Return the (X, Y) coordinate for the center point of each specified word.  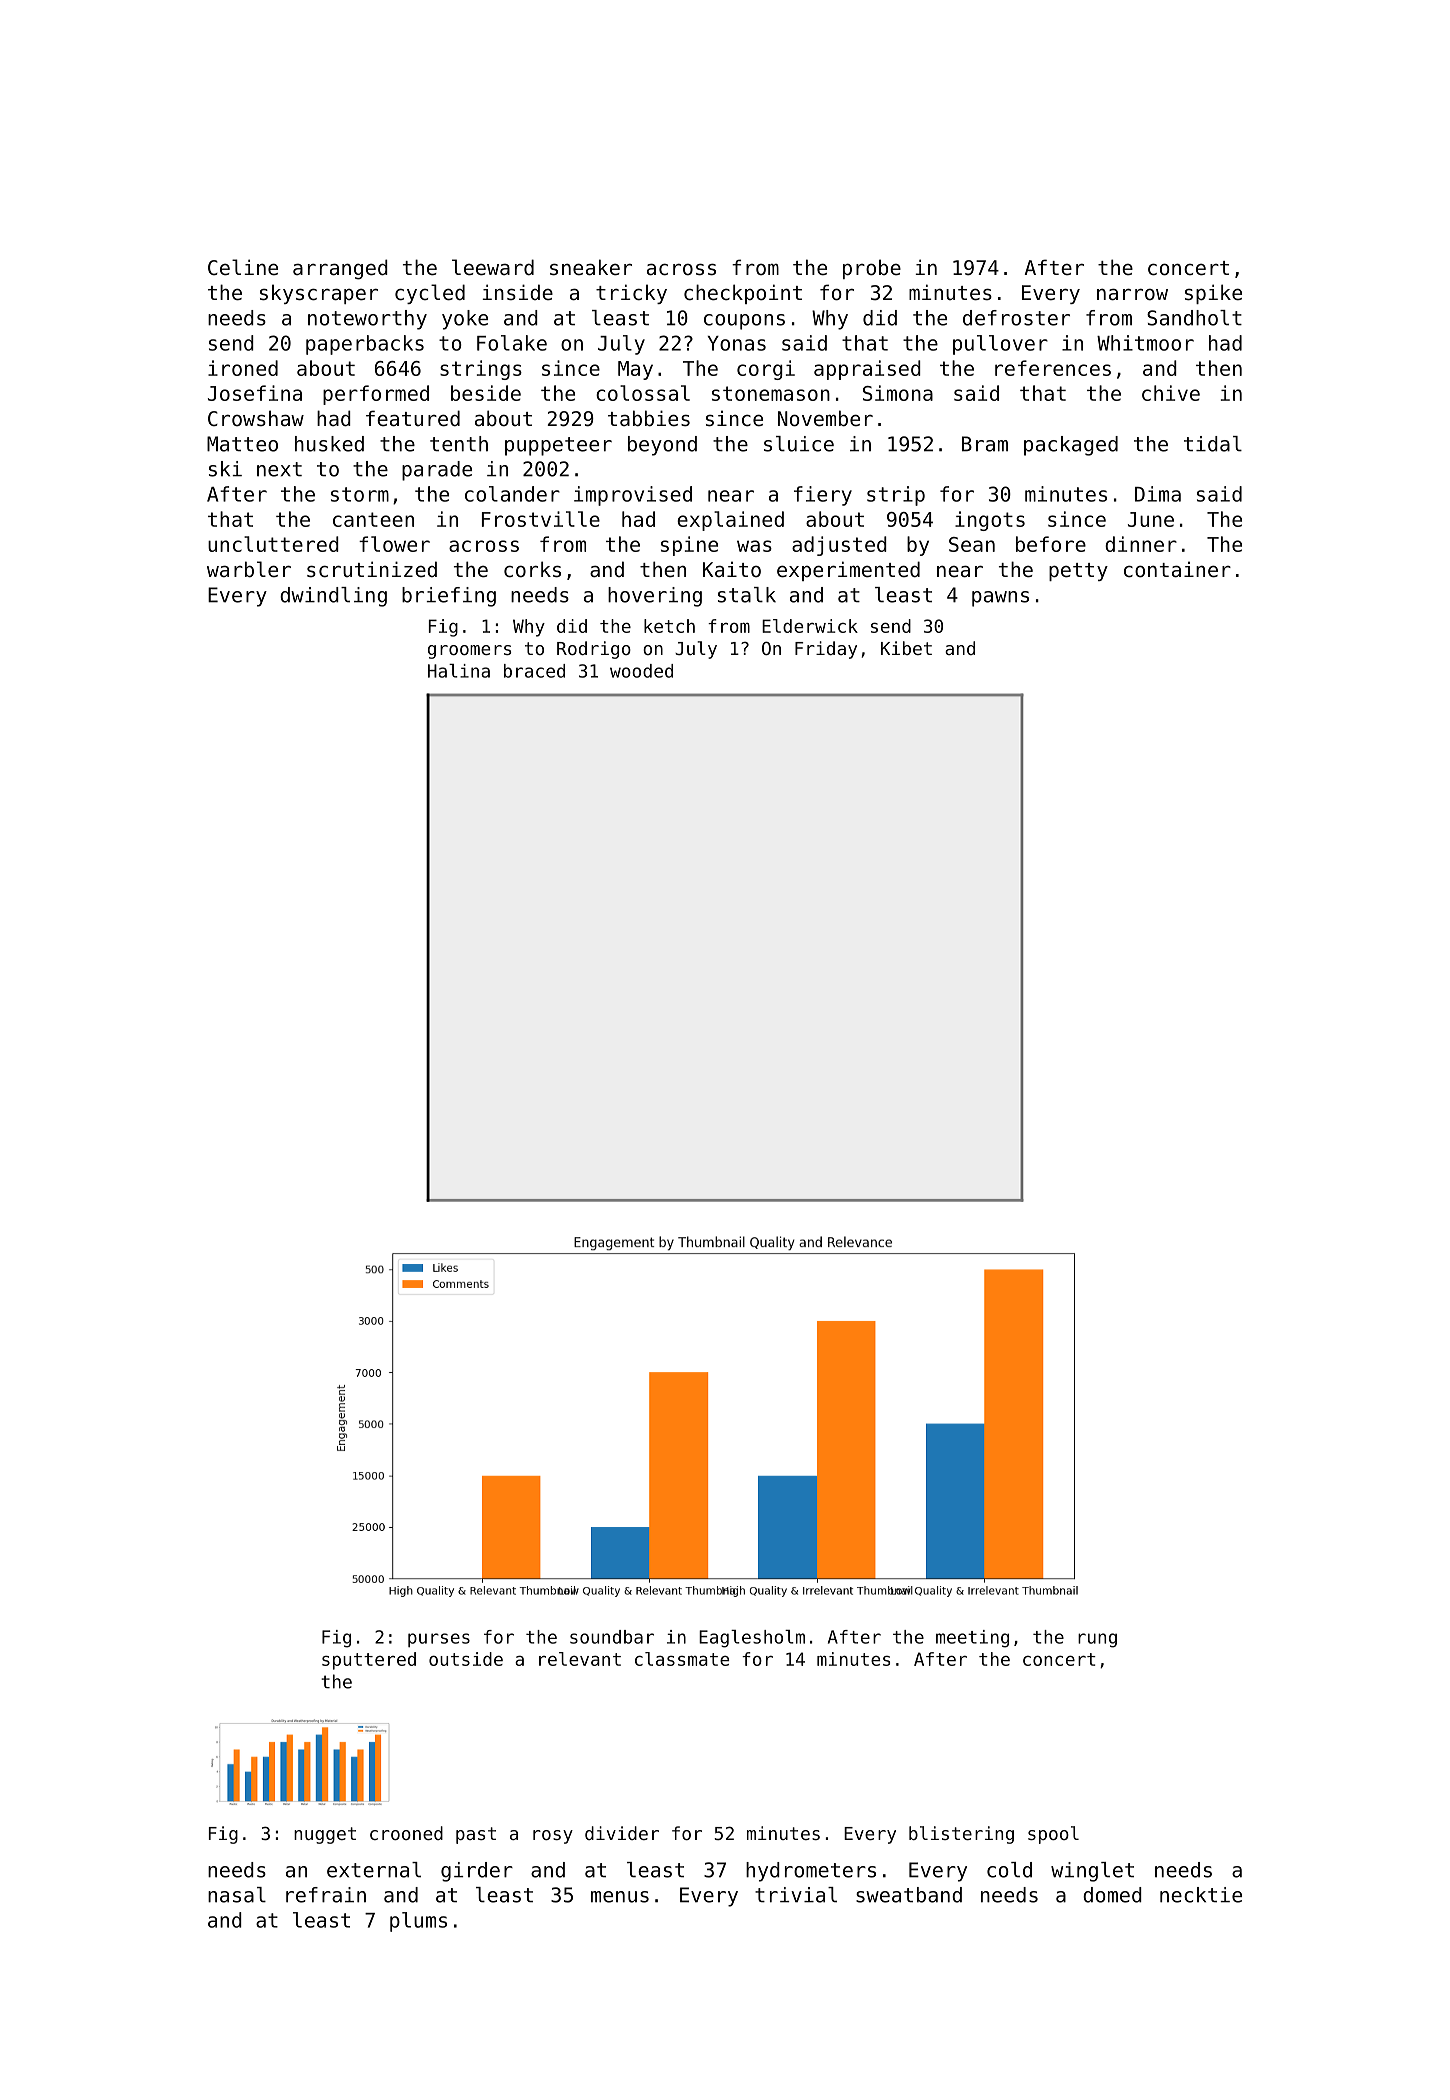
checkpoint (743, 294)
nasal (237, 1895)
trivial (796, 1895)
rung (1097, 1640)
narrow (1132, 294)
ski (225, 469)
